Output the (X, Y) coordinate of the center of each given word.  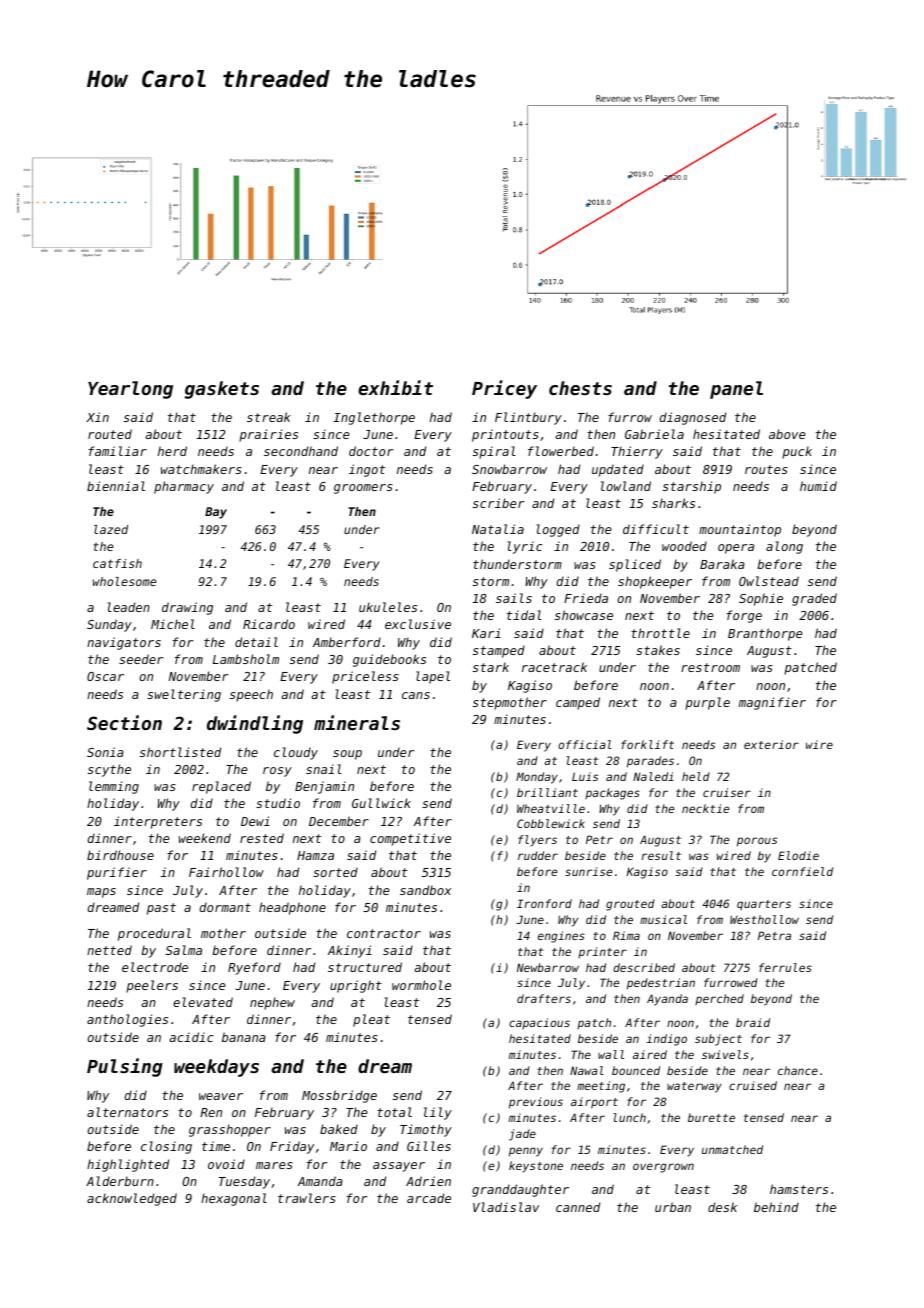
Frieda (586, 598)
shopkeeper (655, 582)
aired (650, 1054)
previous (536, 1103)
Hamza (315, 855)
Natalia (498, 529)
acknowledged (132, 1199)
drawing (187, 608)
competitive (410, 839)
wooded (684, 546)
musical (663, 919)
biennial (116, 486)
